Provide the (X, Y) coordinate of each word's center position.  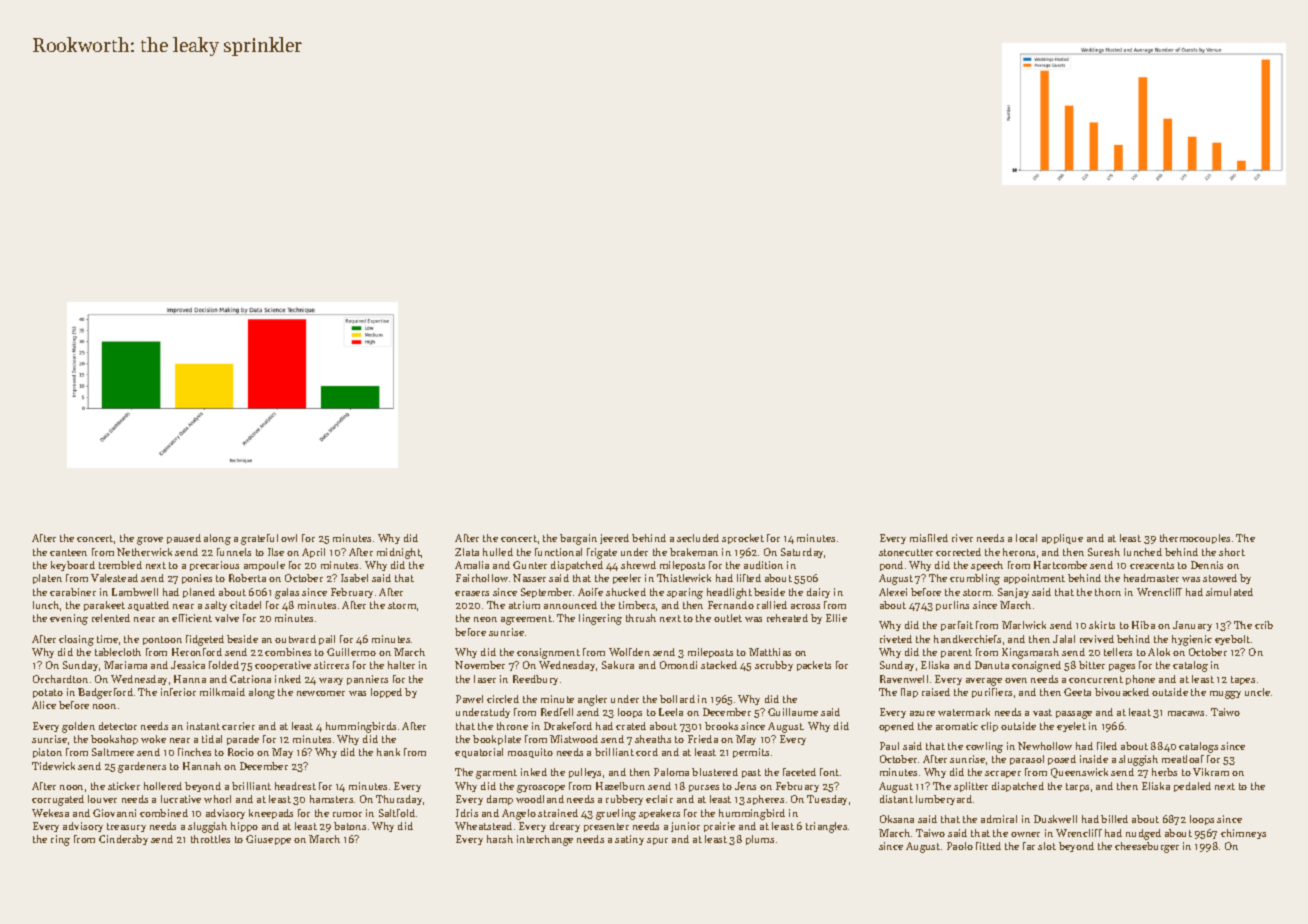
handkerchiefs (967, 639)
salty (216, 606)
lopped (386, 693)
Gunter (530, 565)
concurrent (1096, 679)
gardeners (142, 767)
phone (1140, 680)
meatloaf (1183, 759)
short (1232, 552)
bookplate (497, 740)
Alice (44, 705)
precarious (214, 566)
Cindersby (123, 840)
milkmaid (222, 692)
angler (592, 700)
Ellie (836, 618)
